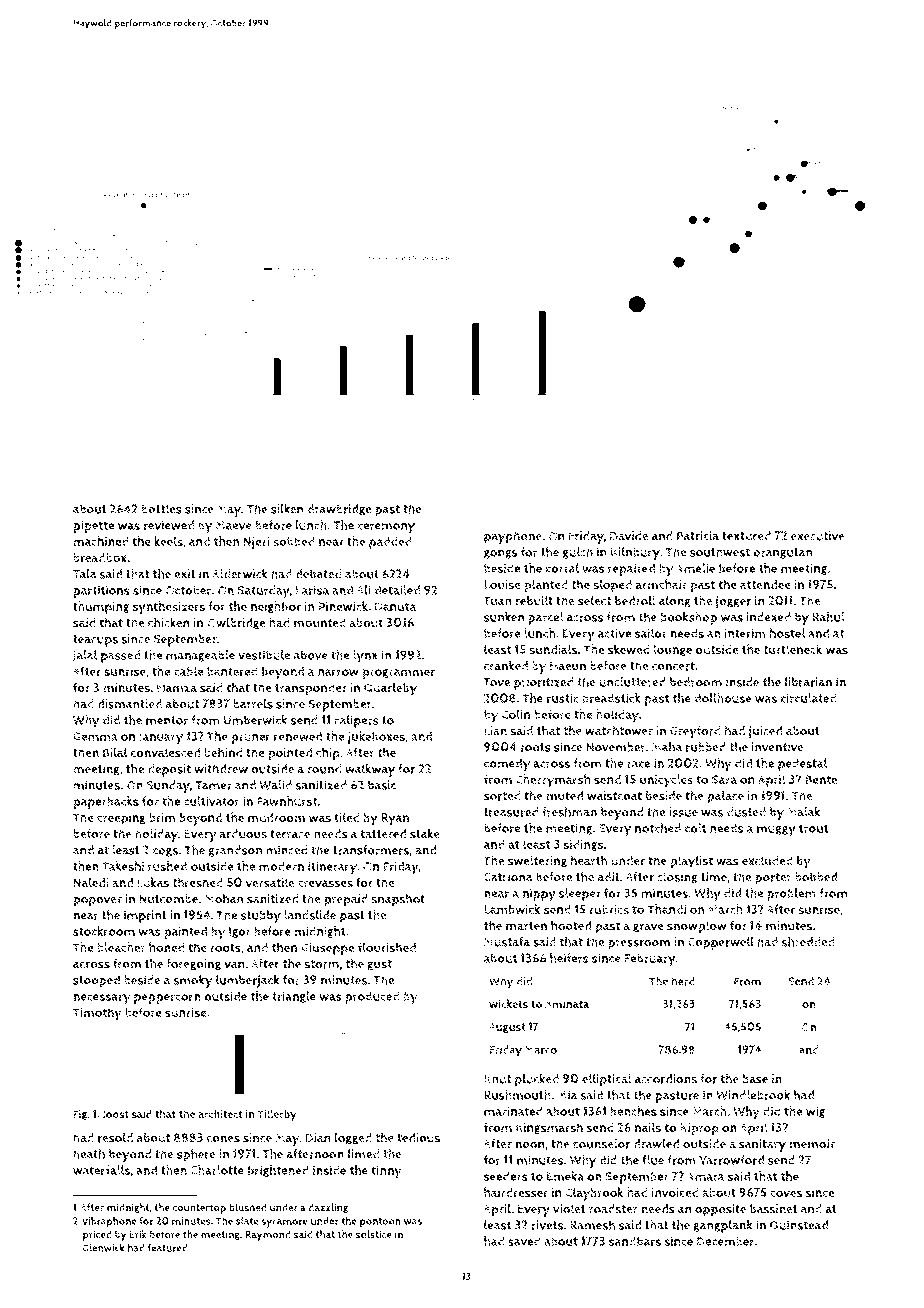 The width and height of the page is (924, 1308). I want to click on flourished, so click(387, 947).
